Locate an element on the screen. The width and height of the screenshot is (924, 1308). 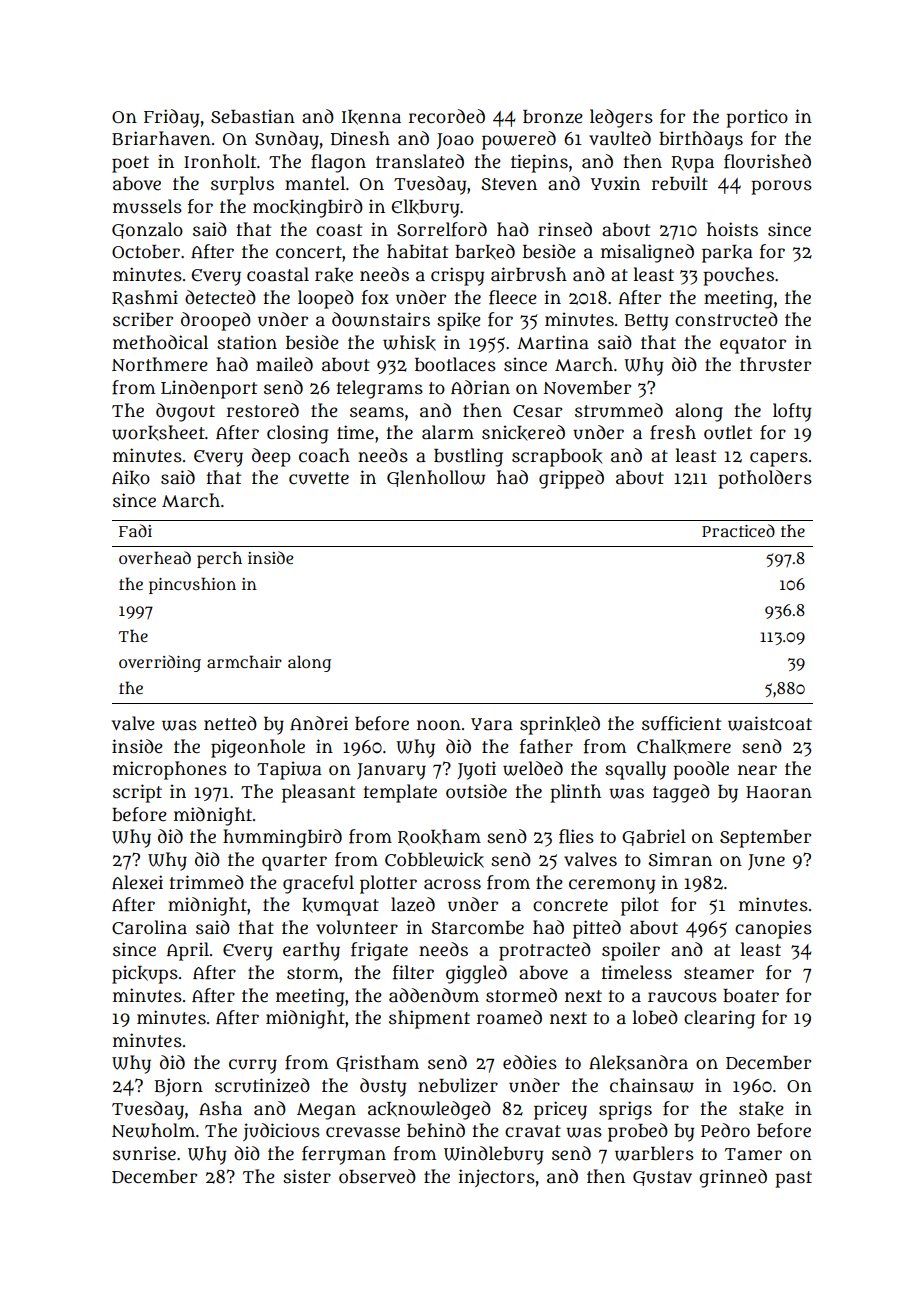
October is located at coordinates (146, 251).
